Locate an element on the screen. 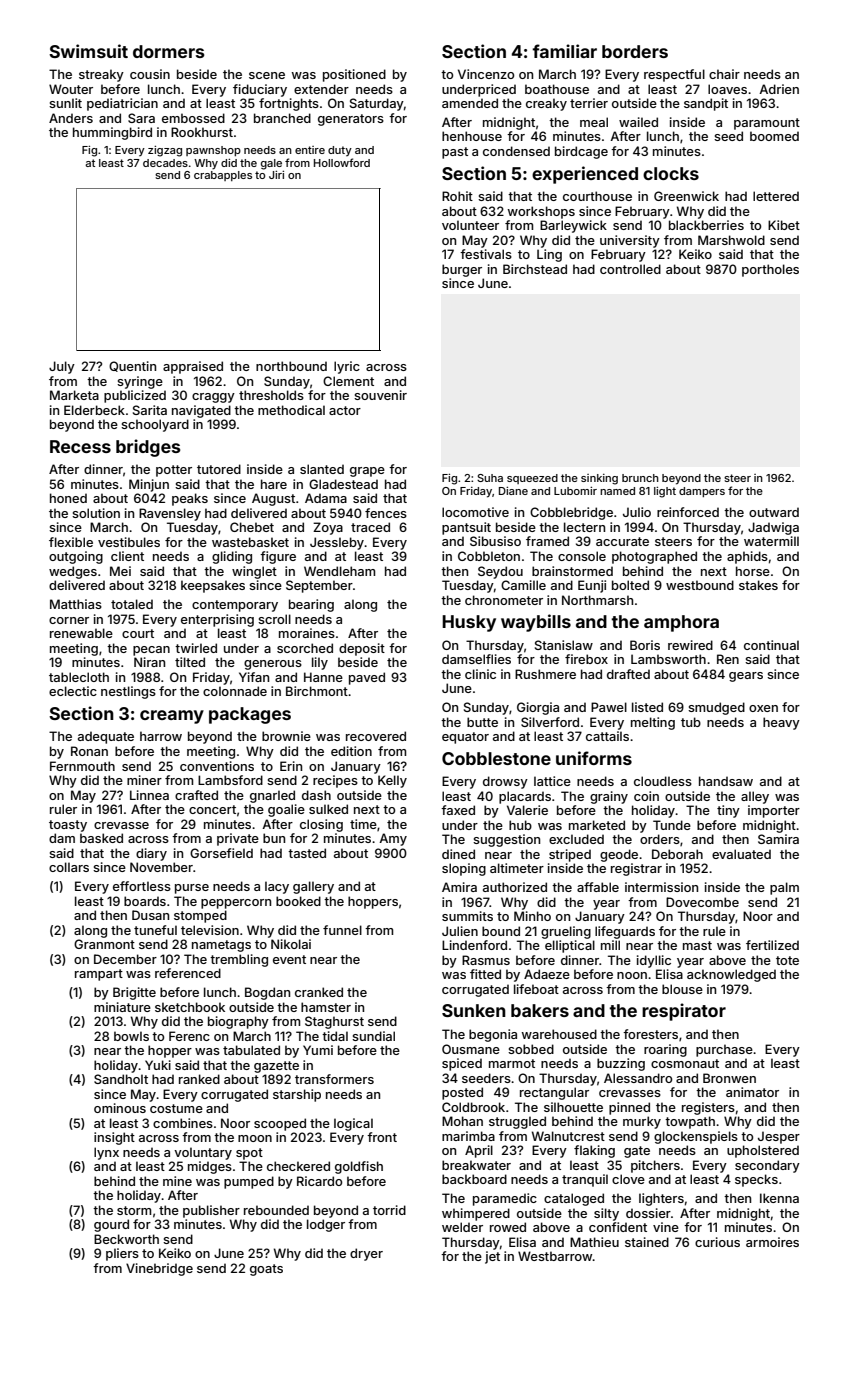 This screenshot has height=1400, width=849. portholes is located at coordinates (770, 270).
